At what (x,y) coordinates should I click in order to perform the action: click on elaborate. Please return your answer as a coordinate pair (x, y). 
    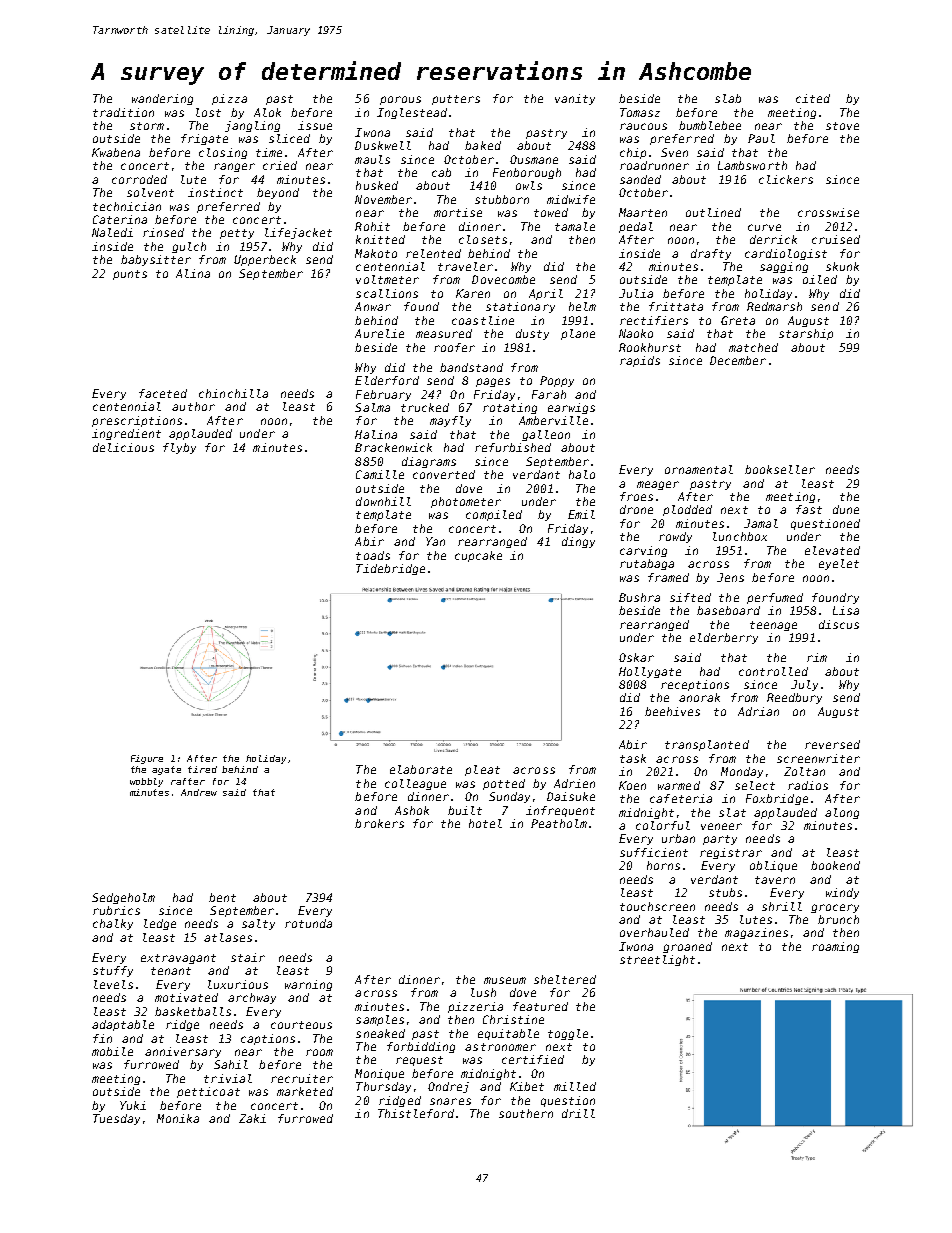
    Looking at the image, I should click on (421, 769).
